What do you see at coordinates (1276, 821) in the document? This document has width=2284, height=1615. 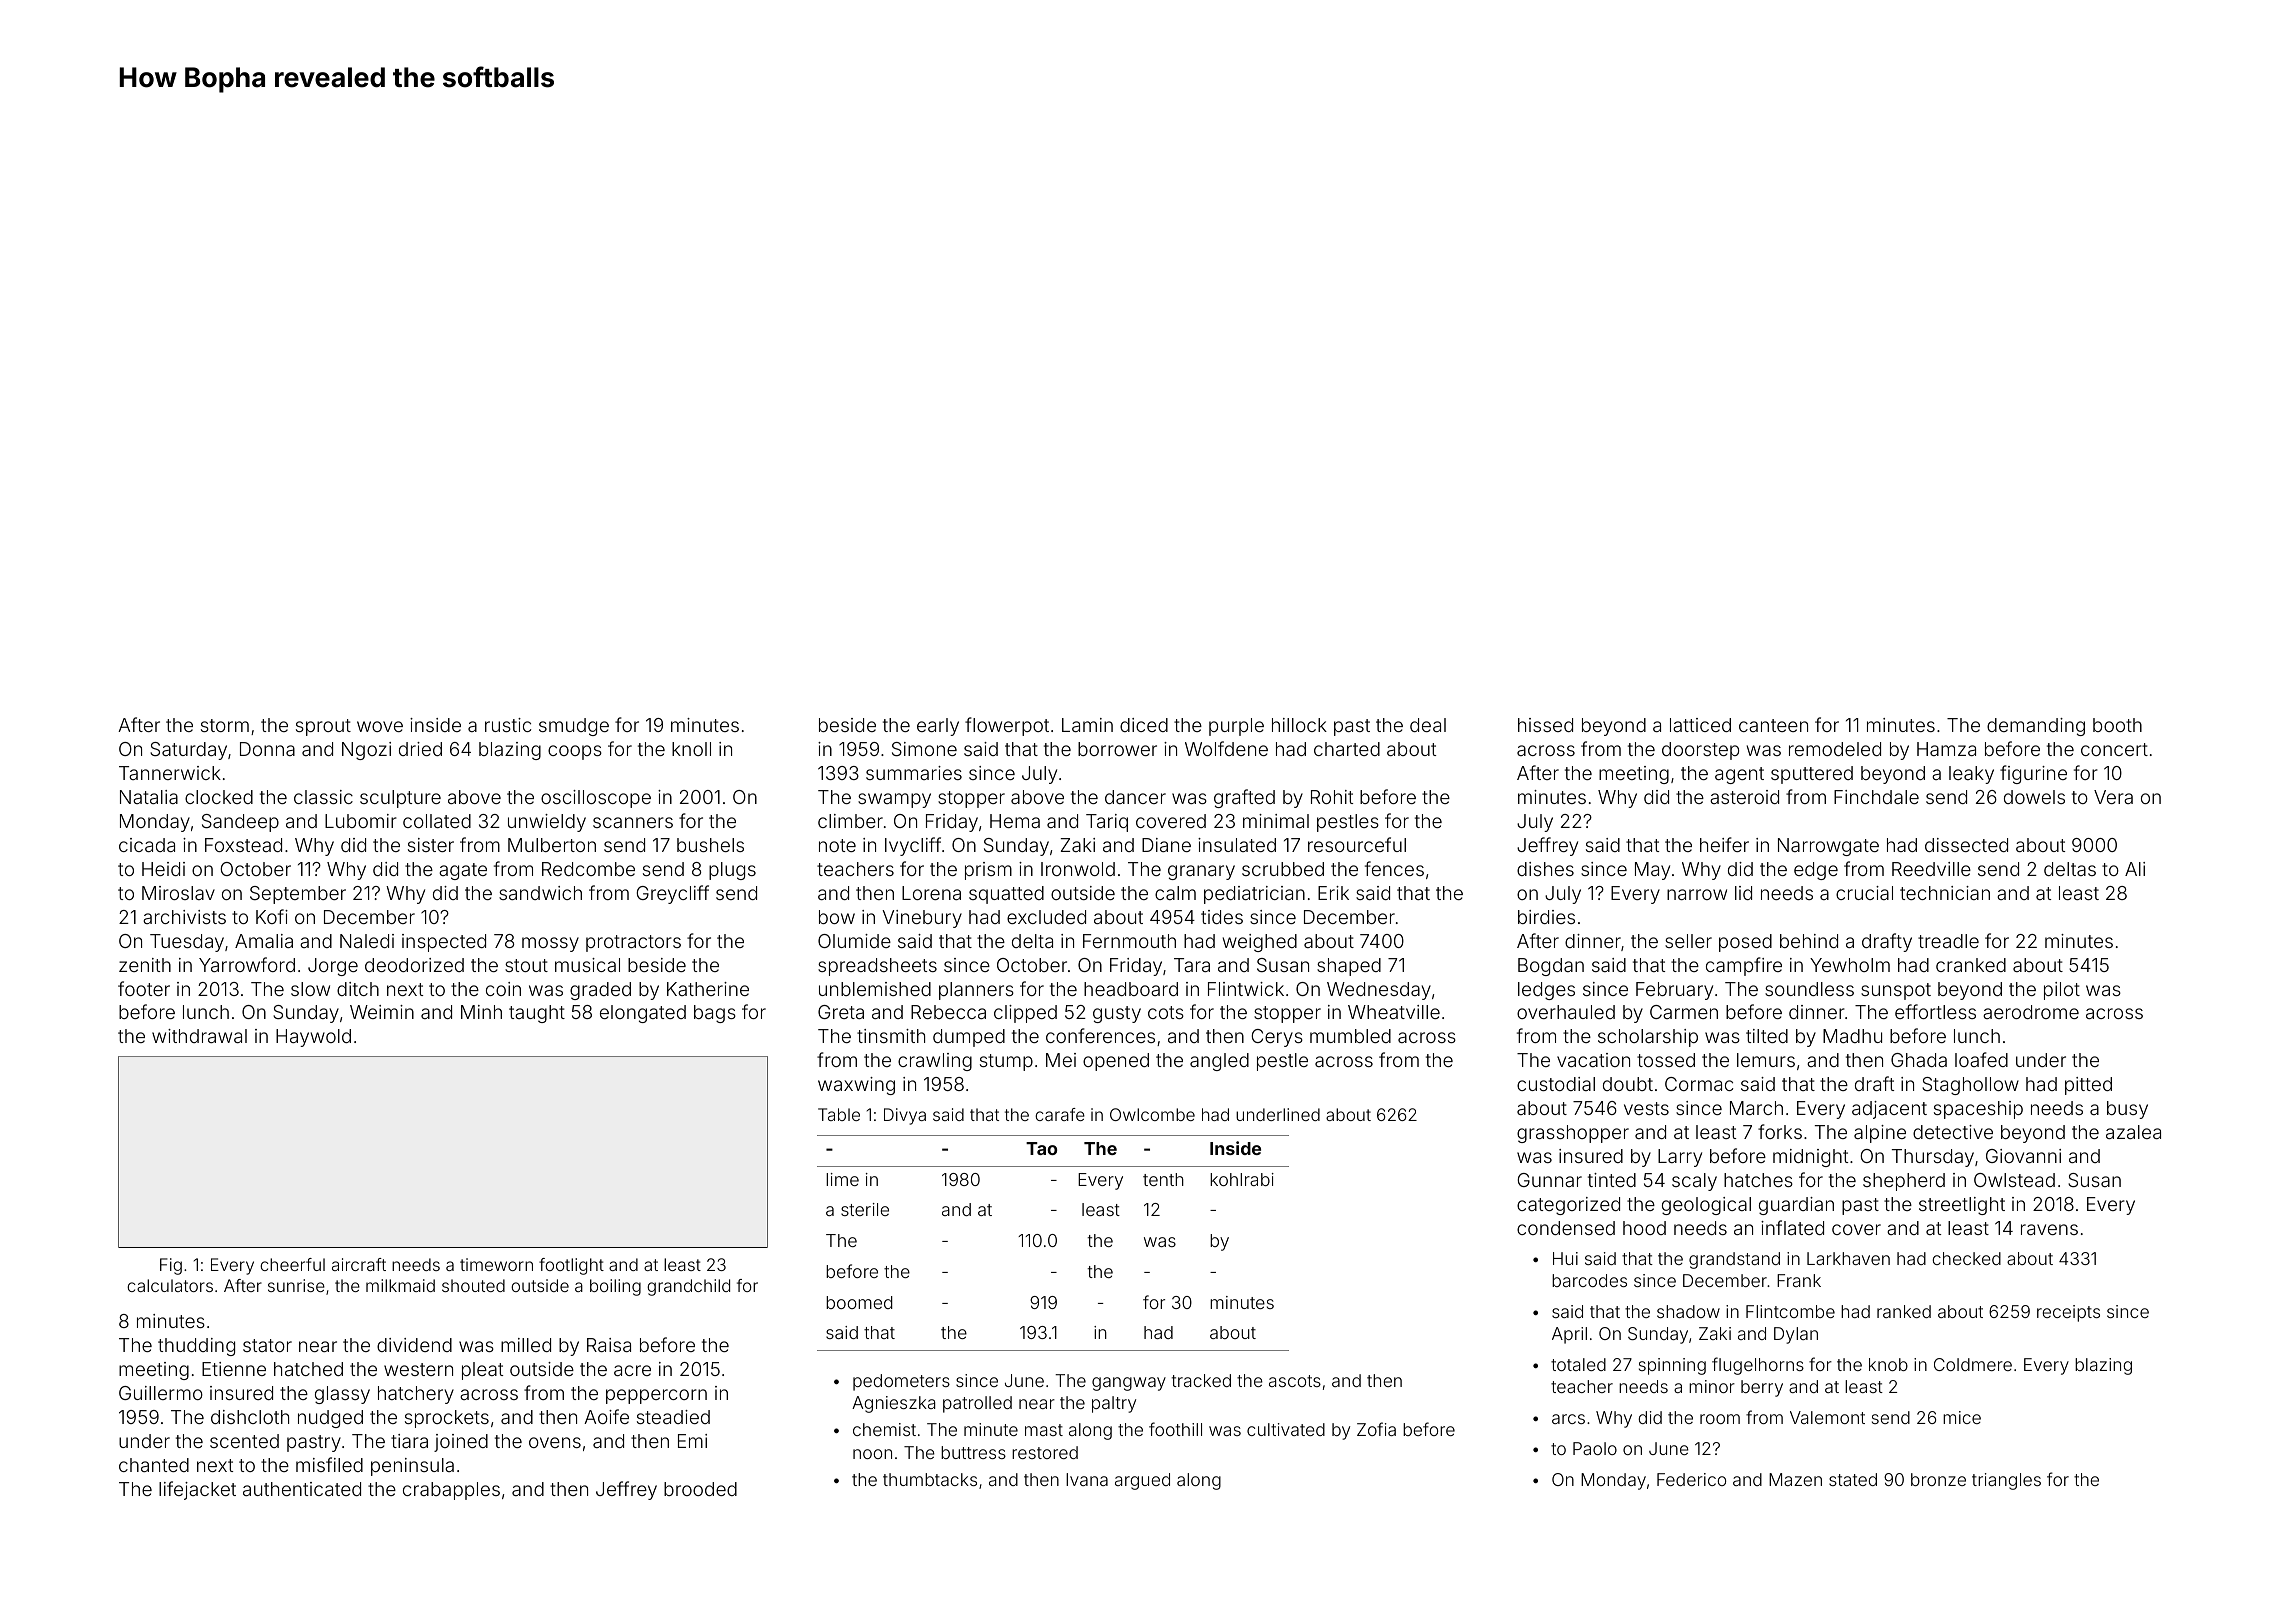 I see `minimal` at bounding box center [1276, 821].
